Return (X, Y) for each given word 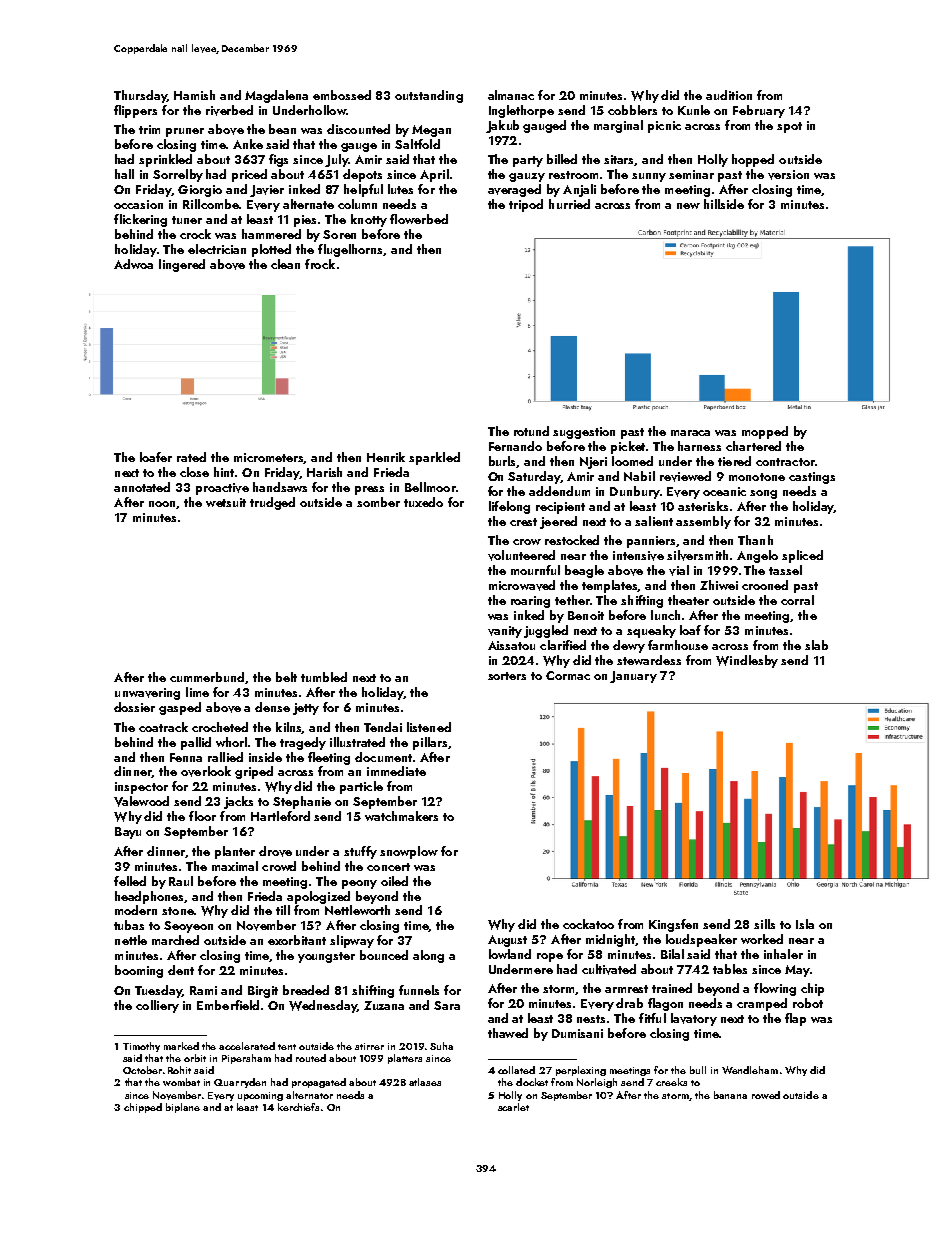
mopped (765, 432)
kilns (289, 728)
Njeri (593, 463)
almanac (511, 95)
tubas (129, 925)
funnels (419, 990)
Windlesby (747, 661)
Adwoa (133, 264)
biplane (183, 1108)
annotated (142, 487)
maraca (690, 433)
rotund (531, 431)
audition (729, 95)
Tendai (383, 727)
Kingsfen (673, 925)
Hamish (194, 95)
